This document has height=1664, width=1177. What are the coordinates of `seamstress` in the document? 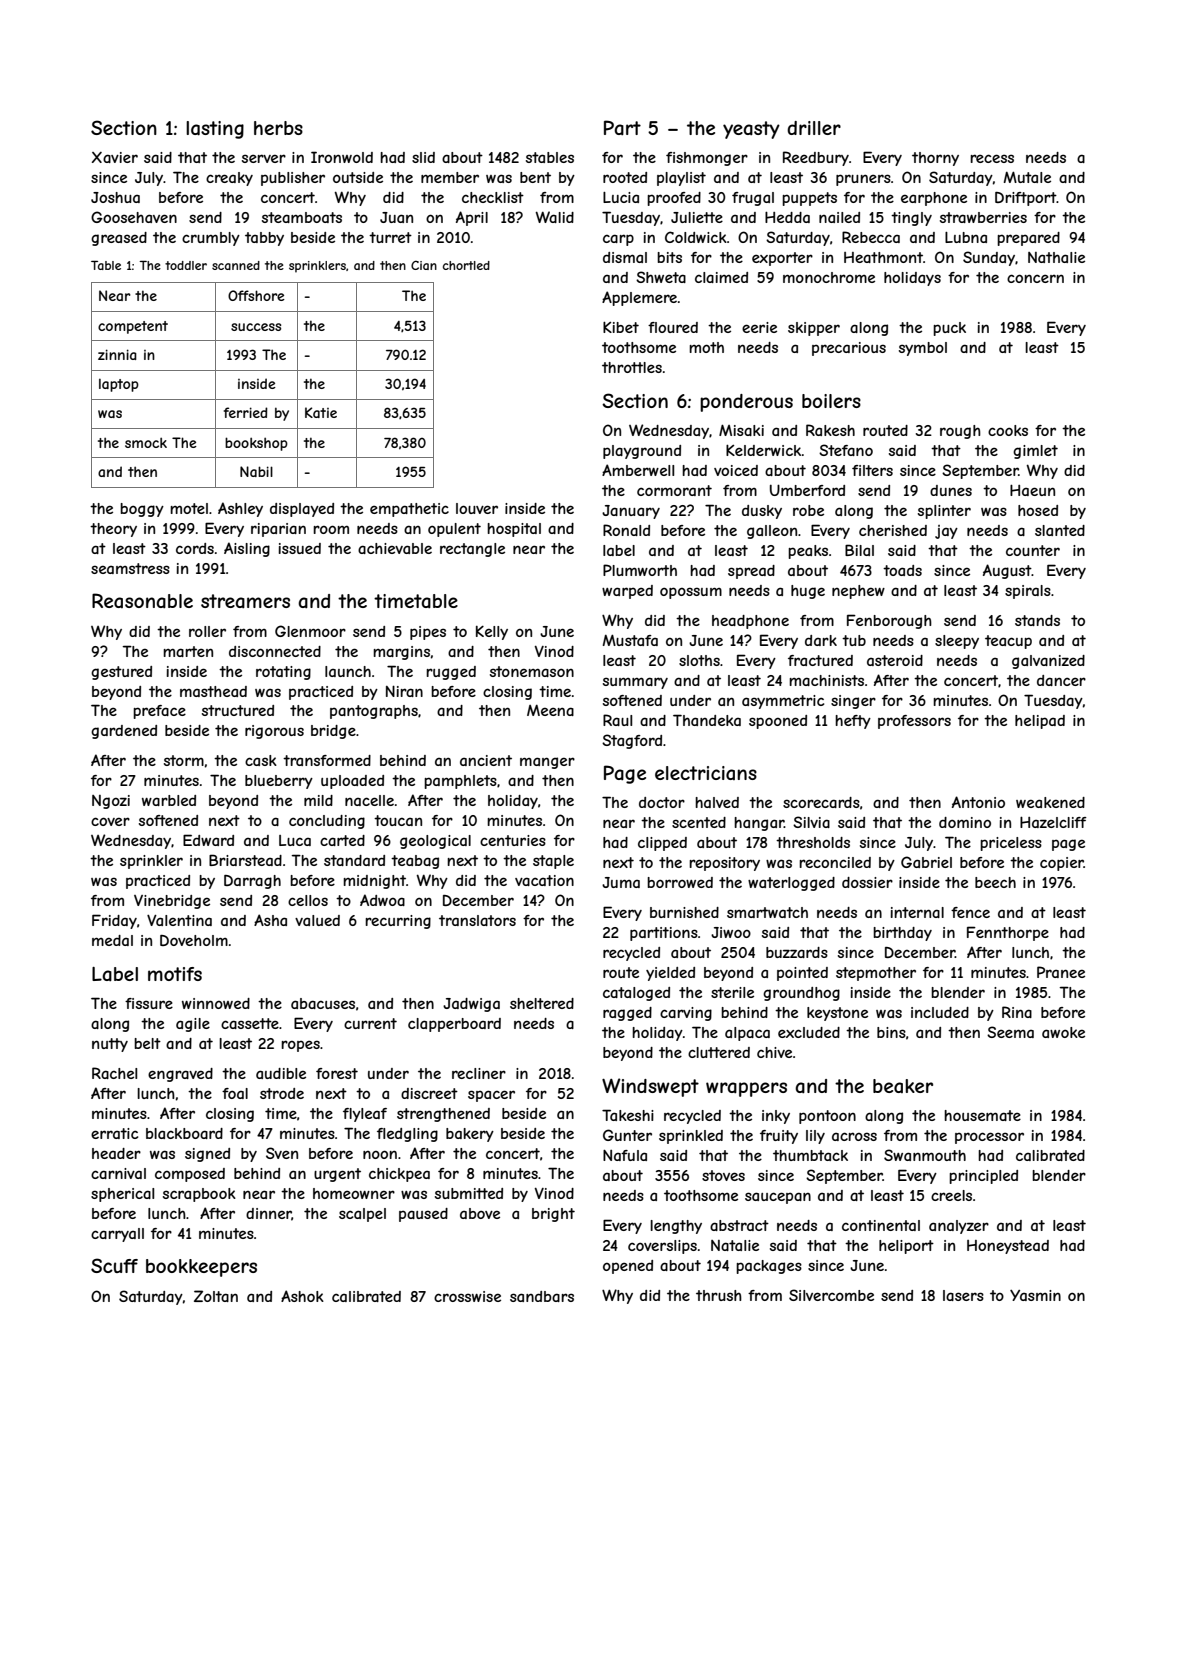 It's located at (130, 568).
